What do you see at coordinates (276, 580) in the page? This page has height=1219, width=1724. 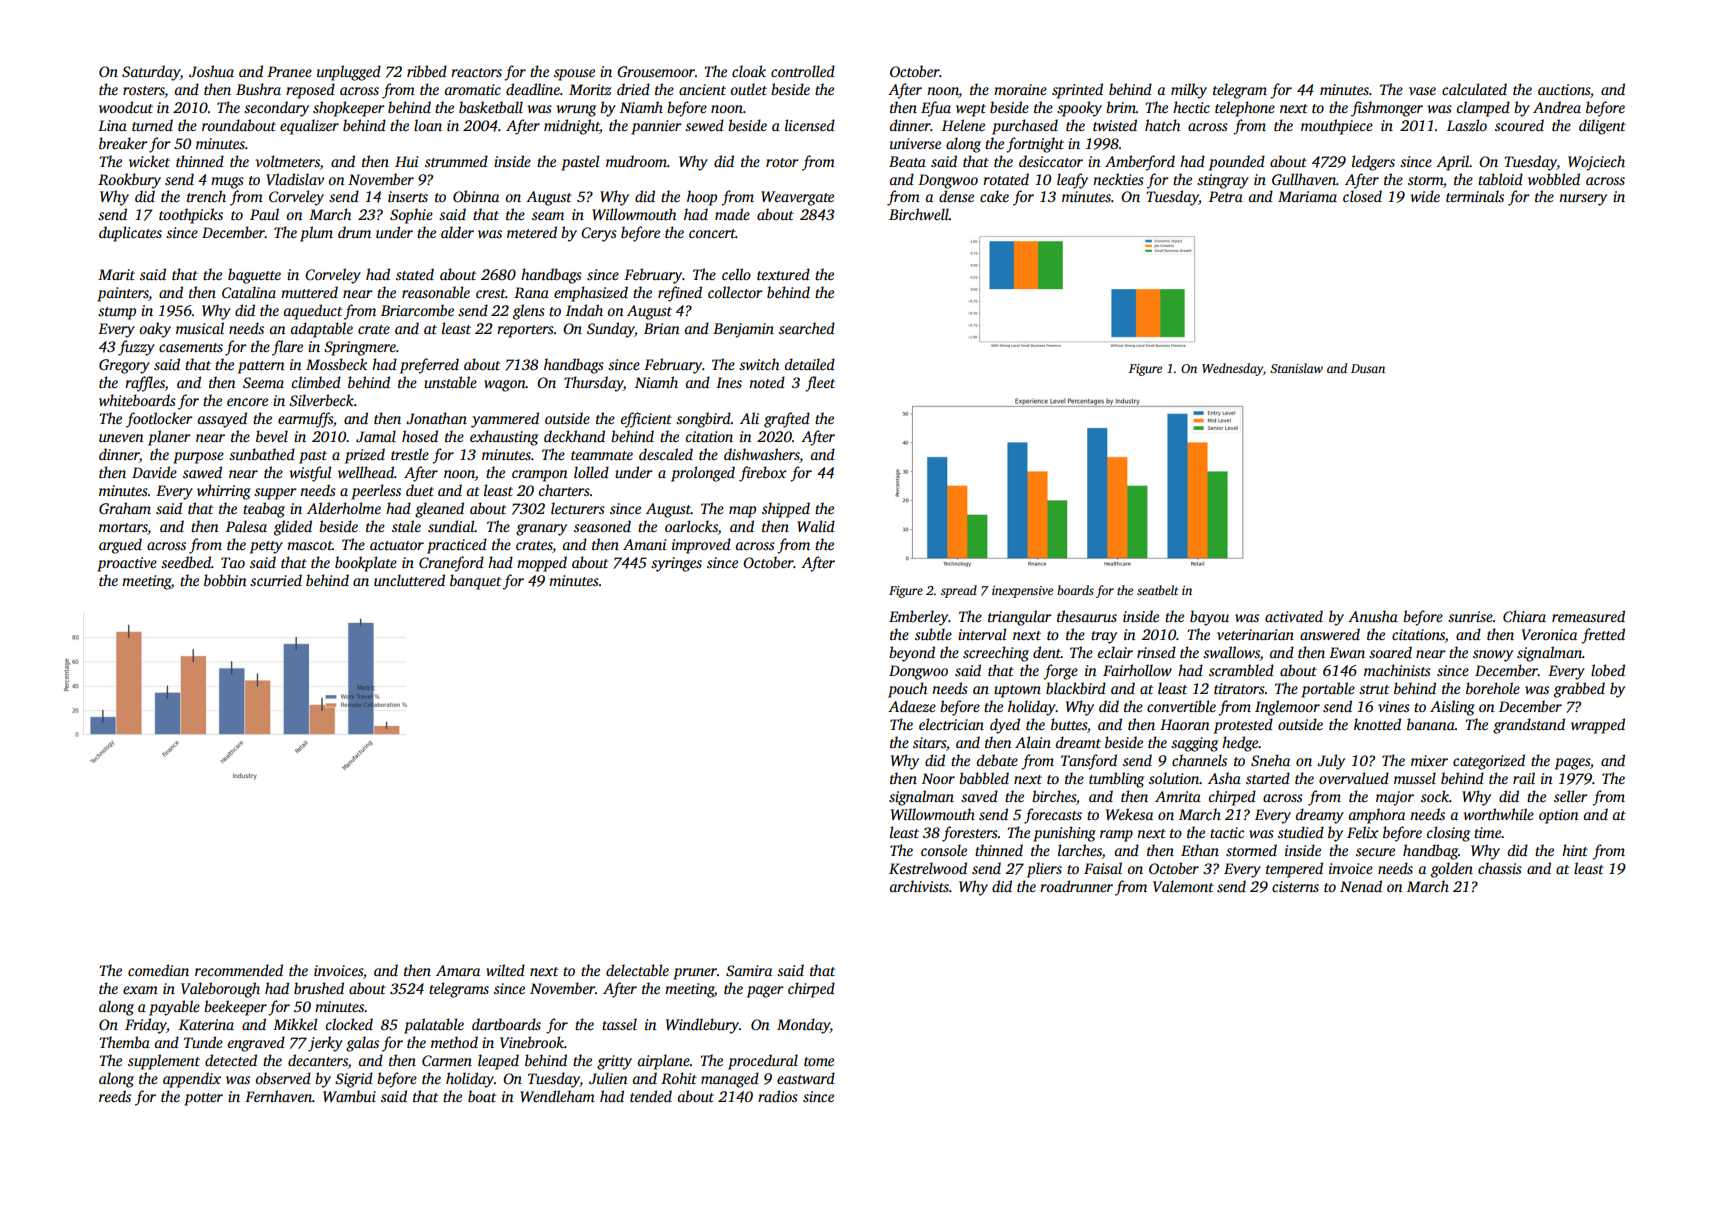 I see `scurried` at bounding box center [276, 580].
